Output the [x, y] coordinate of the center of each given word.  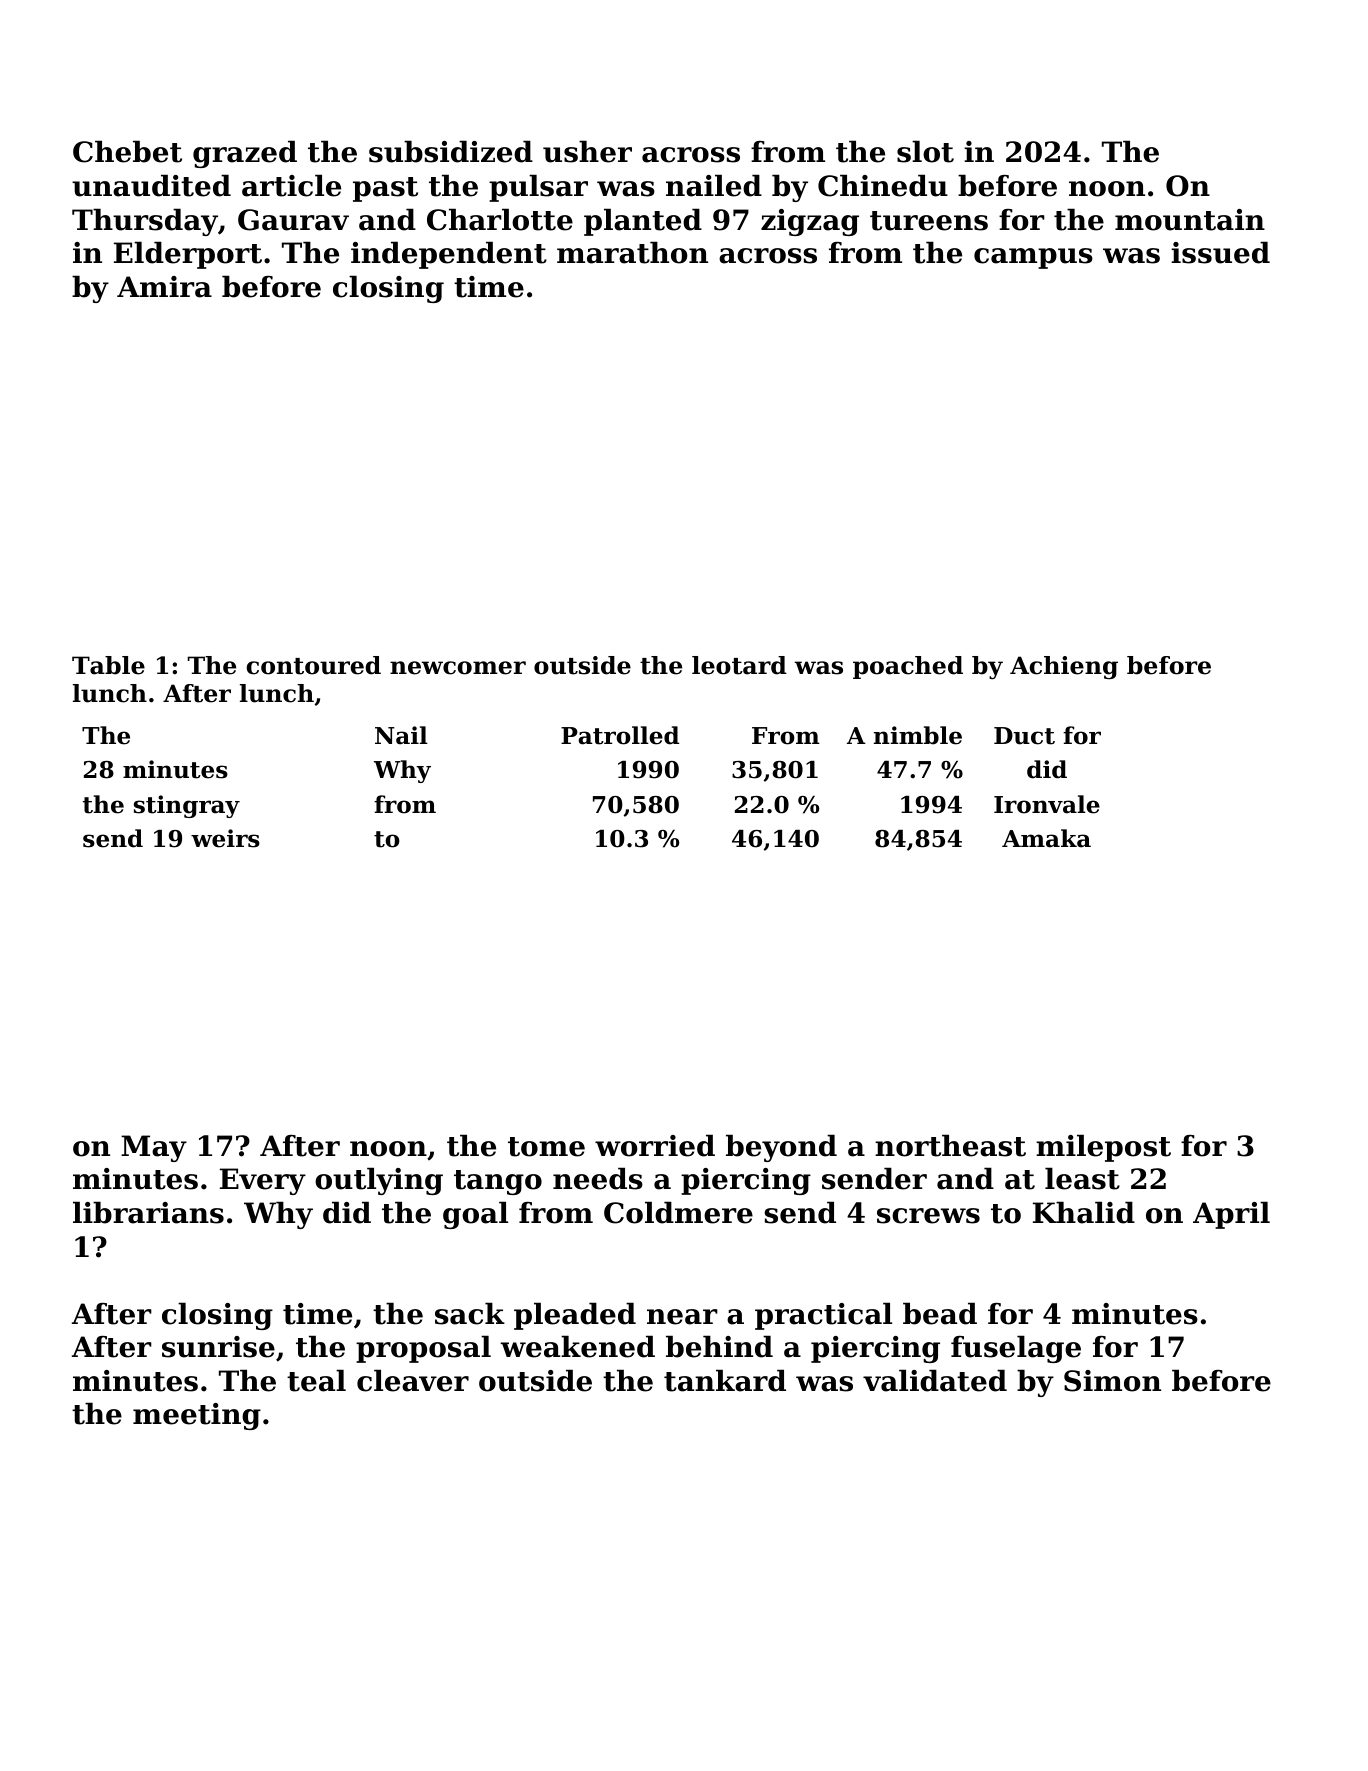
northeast [950, 1145]
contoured [313, 665]
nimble [918, 735]
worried [655, 1145]
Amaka [1046, 838]
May [154, 1148]
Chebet [127, 151]
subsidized [451, 151]
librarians [148, 1212]
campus [1033, 258]
